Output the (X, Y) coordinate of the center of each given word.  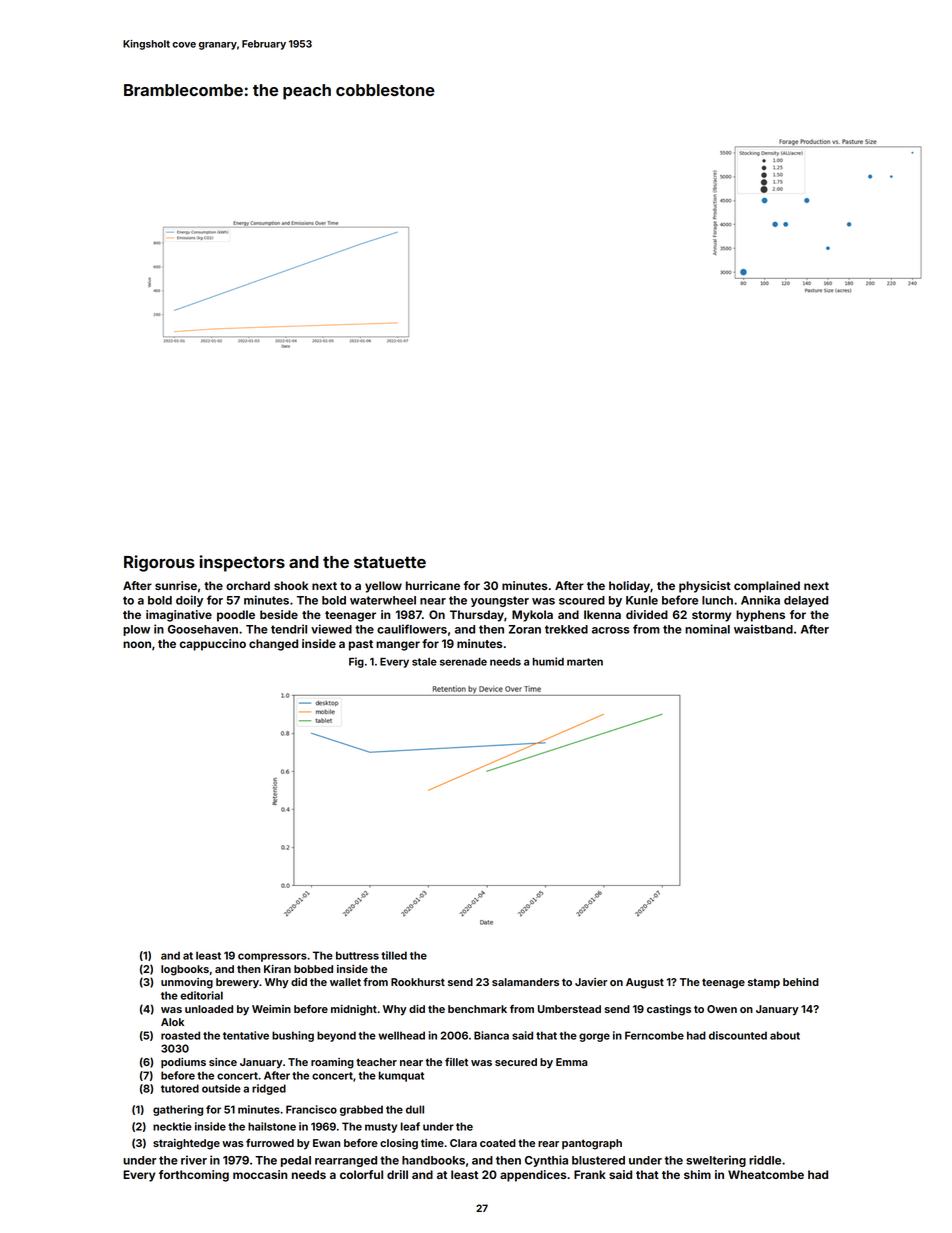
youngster (500, 601)
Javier (591, 982)
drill (397, 1174)
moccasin (260, 1174)
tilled (394, 955)
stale (424, 662)
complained (767, 587)
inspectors (242, 563)
